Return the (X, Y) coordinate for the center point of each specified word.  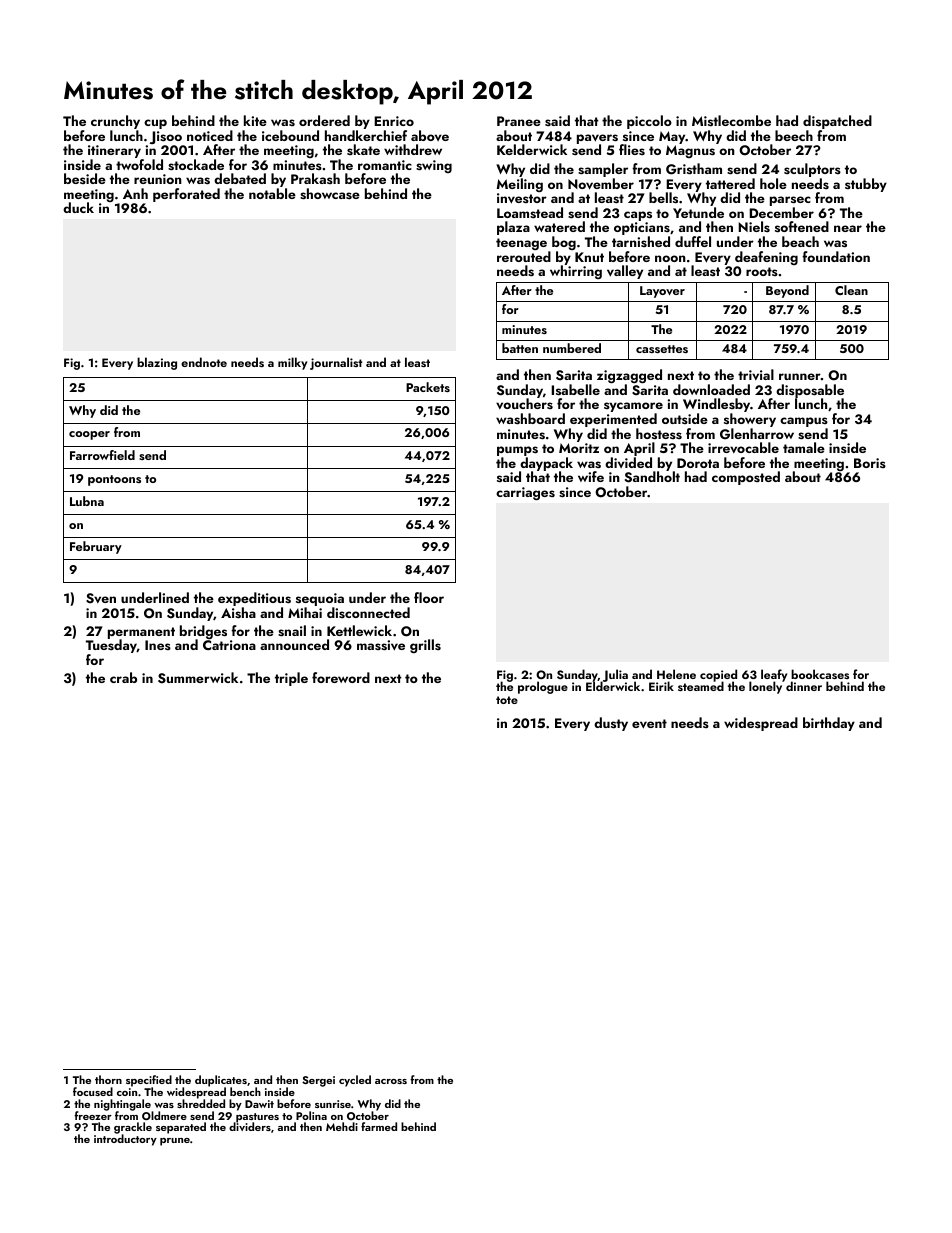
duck (78, 207)
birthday (829, 724)
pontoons (114, 480)
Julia (615, 675)
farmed (379, 1126)
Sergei (318, 1081)
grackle (133, 1128)
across (391, 1081)
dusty (611, 724)
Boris (870, 463)
